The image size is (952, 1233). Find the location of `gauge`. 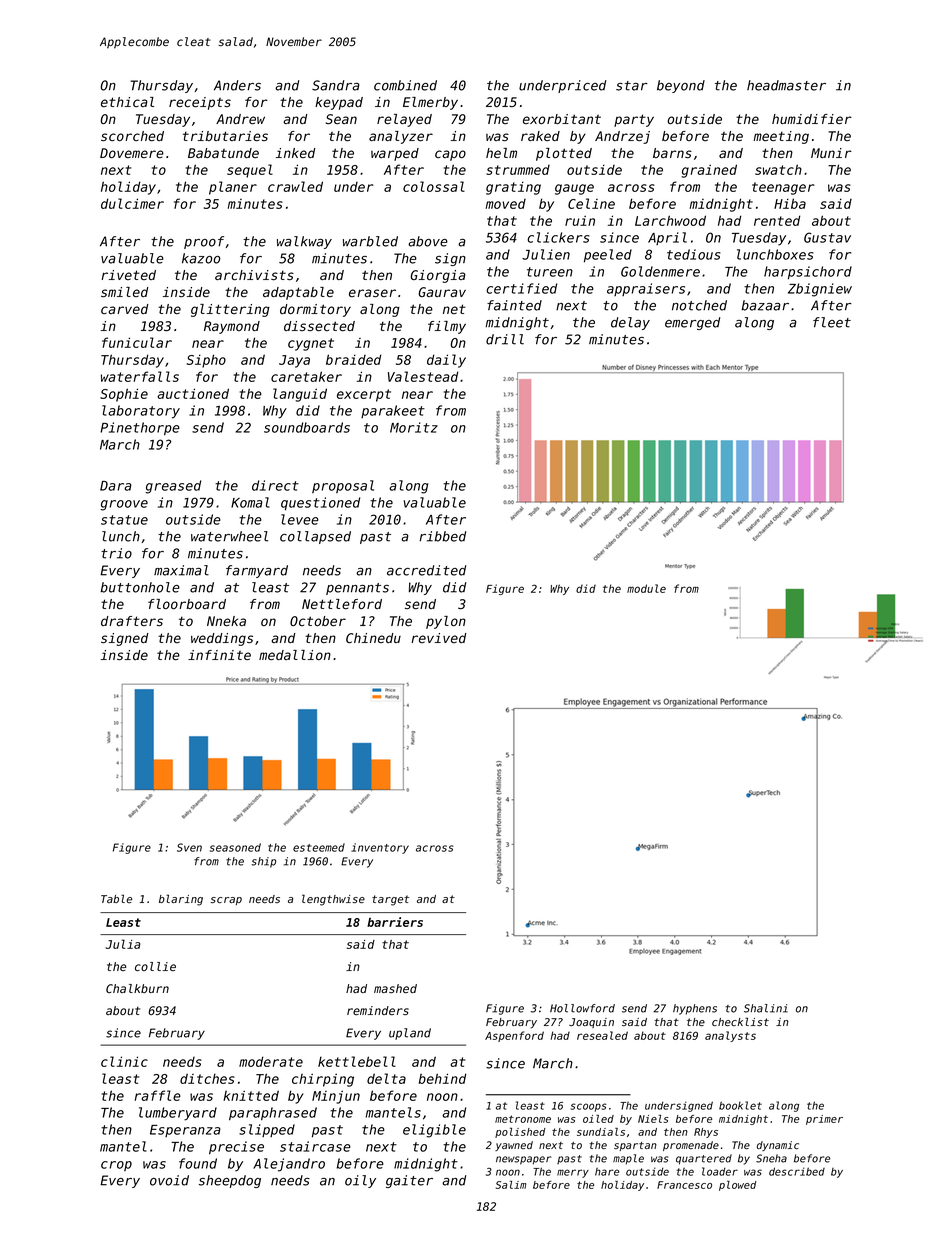

gauge is located at coordinates (574, 189).
